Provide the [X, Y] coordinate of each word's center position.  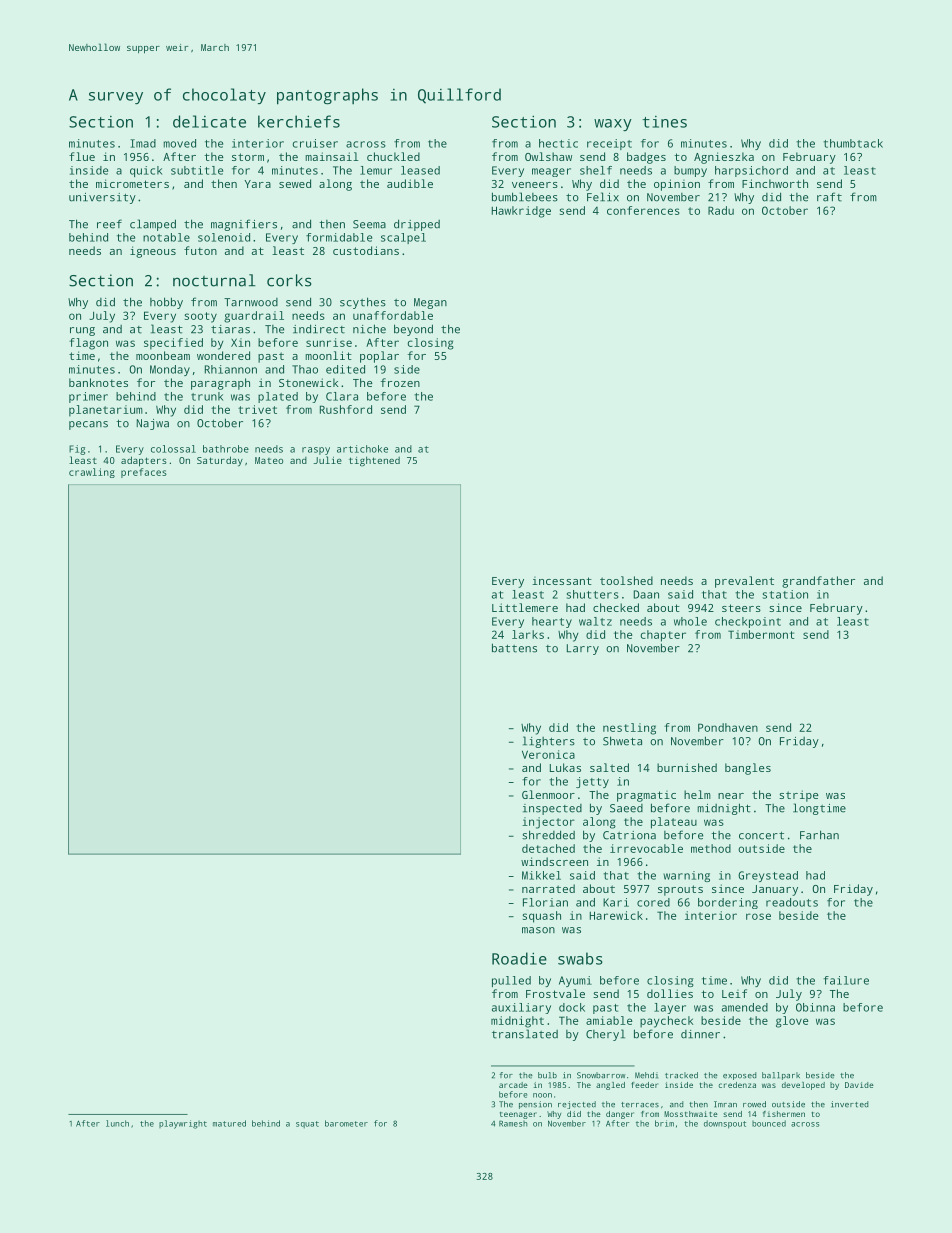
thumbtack [853, 143]
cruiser [315, 143]
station [785, 594]
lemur [376, 170]
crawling [92, 473]
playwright [183, 1124]
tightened [374, 461]
